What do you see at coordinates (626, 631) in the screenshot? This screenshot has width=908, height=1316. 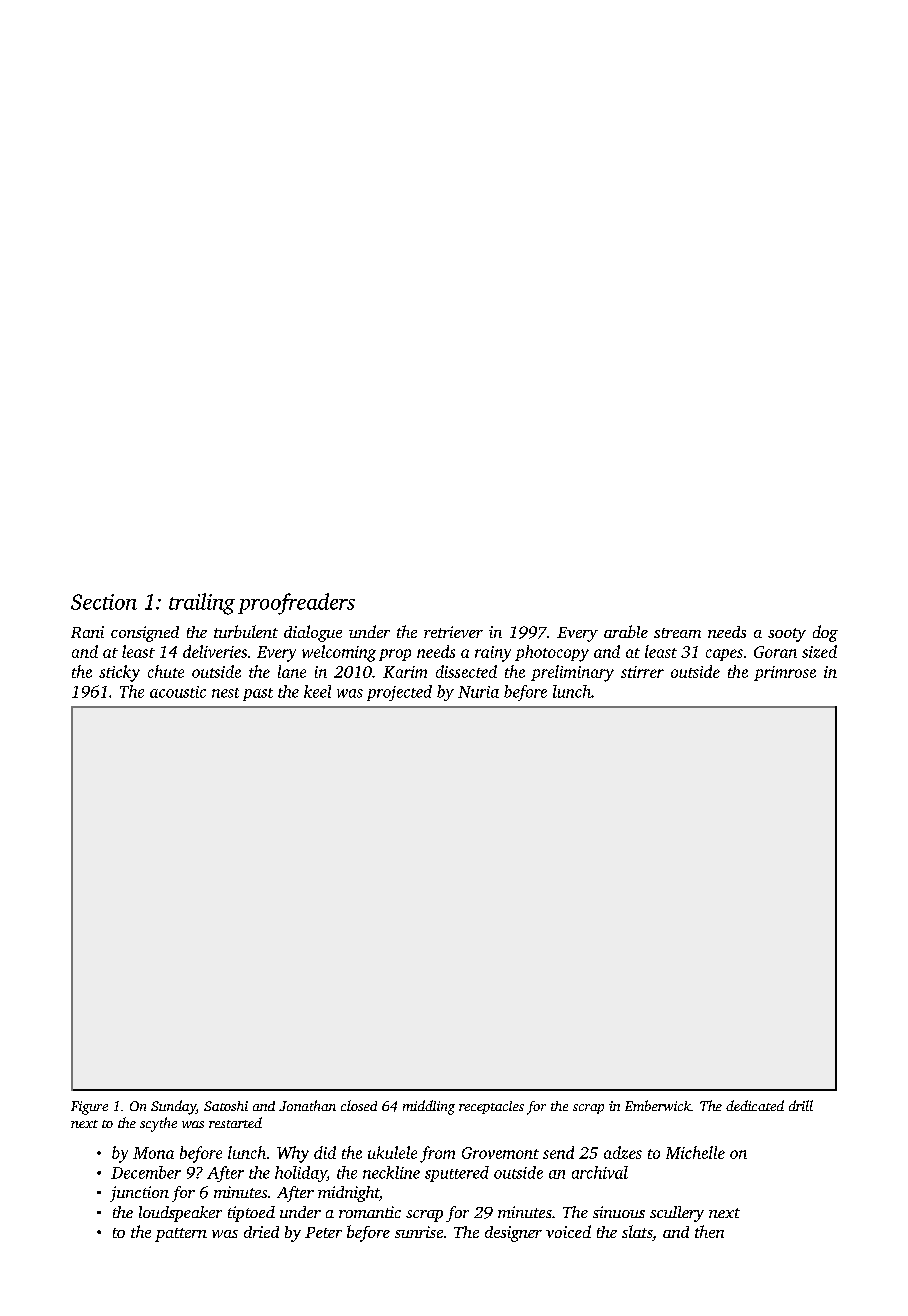 I see `arable` at bounding box center [626, 631].
